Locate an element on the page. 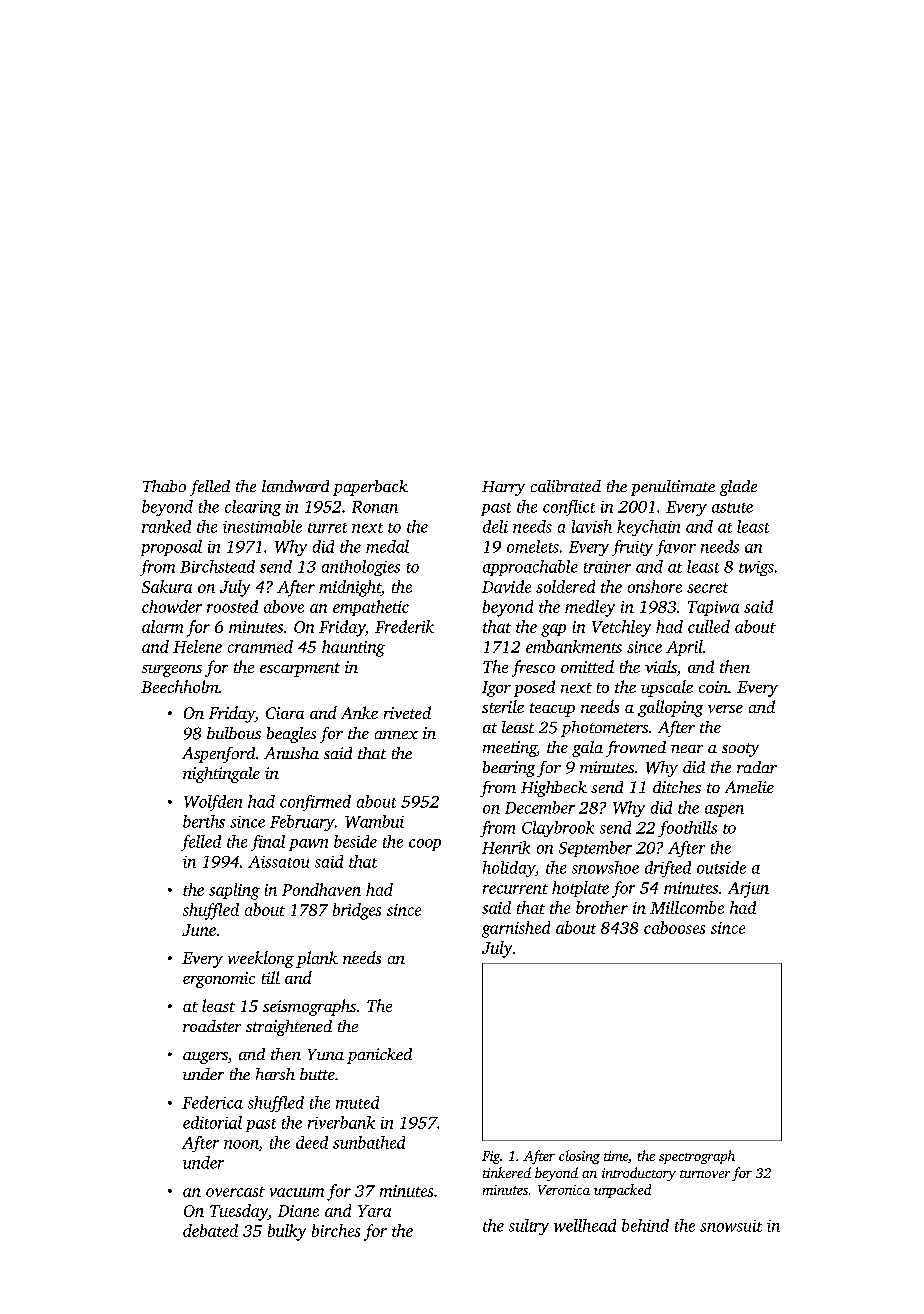 The height and width of the image is (1314, 924). favor is located at coordinates (676, 548).
